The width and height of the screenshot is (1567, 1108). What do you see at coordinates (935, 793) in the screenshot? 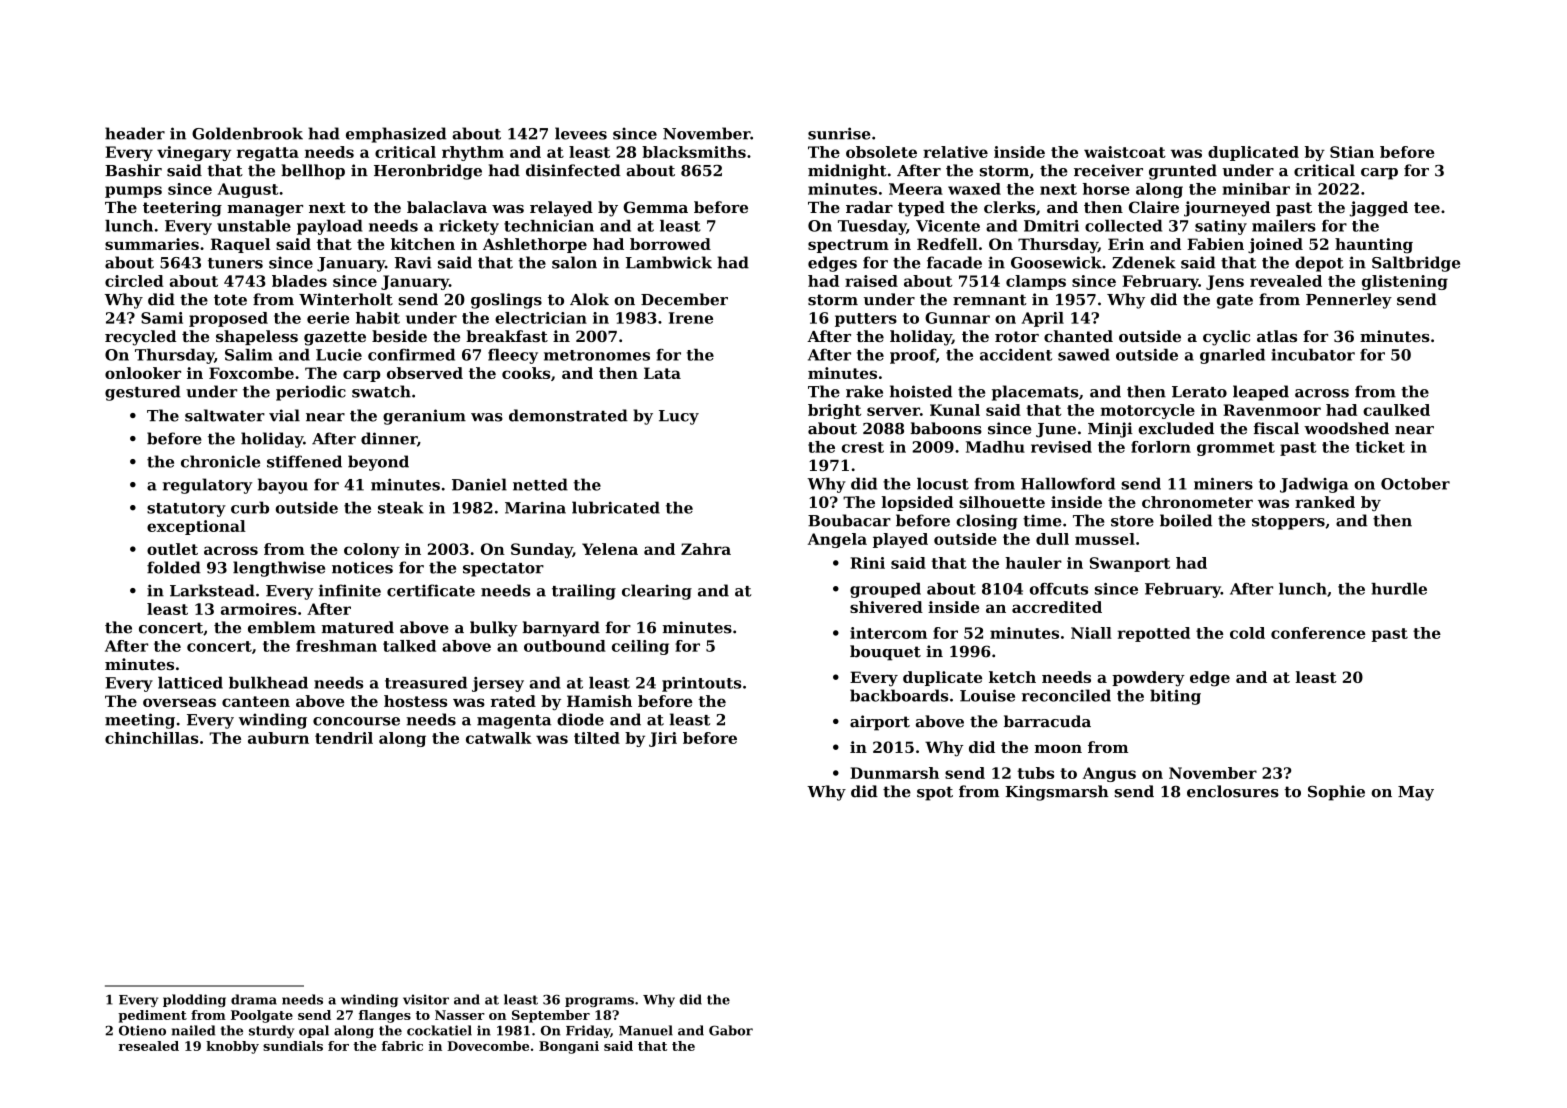
I see `spot` at bounding box center [935, 793].
